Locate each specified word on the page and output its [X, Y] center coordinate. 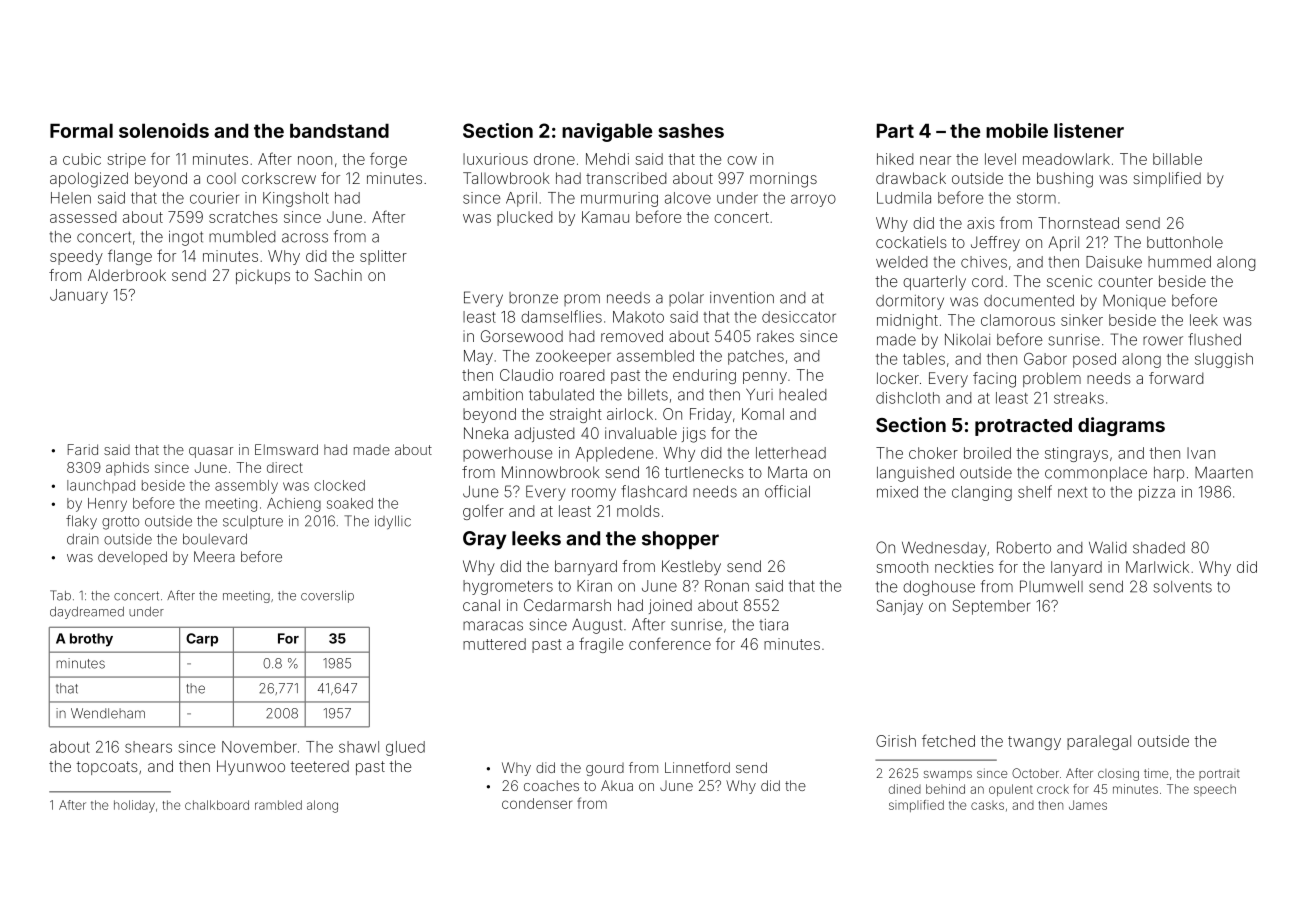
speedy [76, 257]
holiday [134, 806]
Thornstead [1078, 223]
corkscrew [279, 178]
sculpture [253, 522]
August [597, 626]
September [991, 607]
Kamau [605, 217]
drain [83, 539]
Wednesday [944, 549]
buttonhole [1185, 242]
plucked [524, 218]
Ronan [727, 586]
